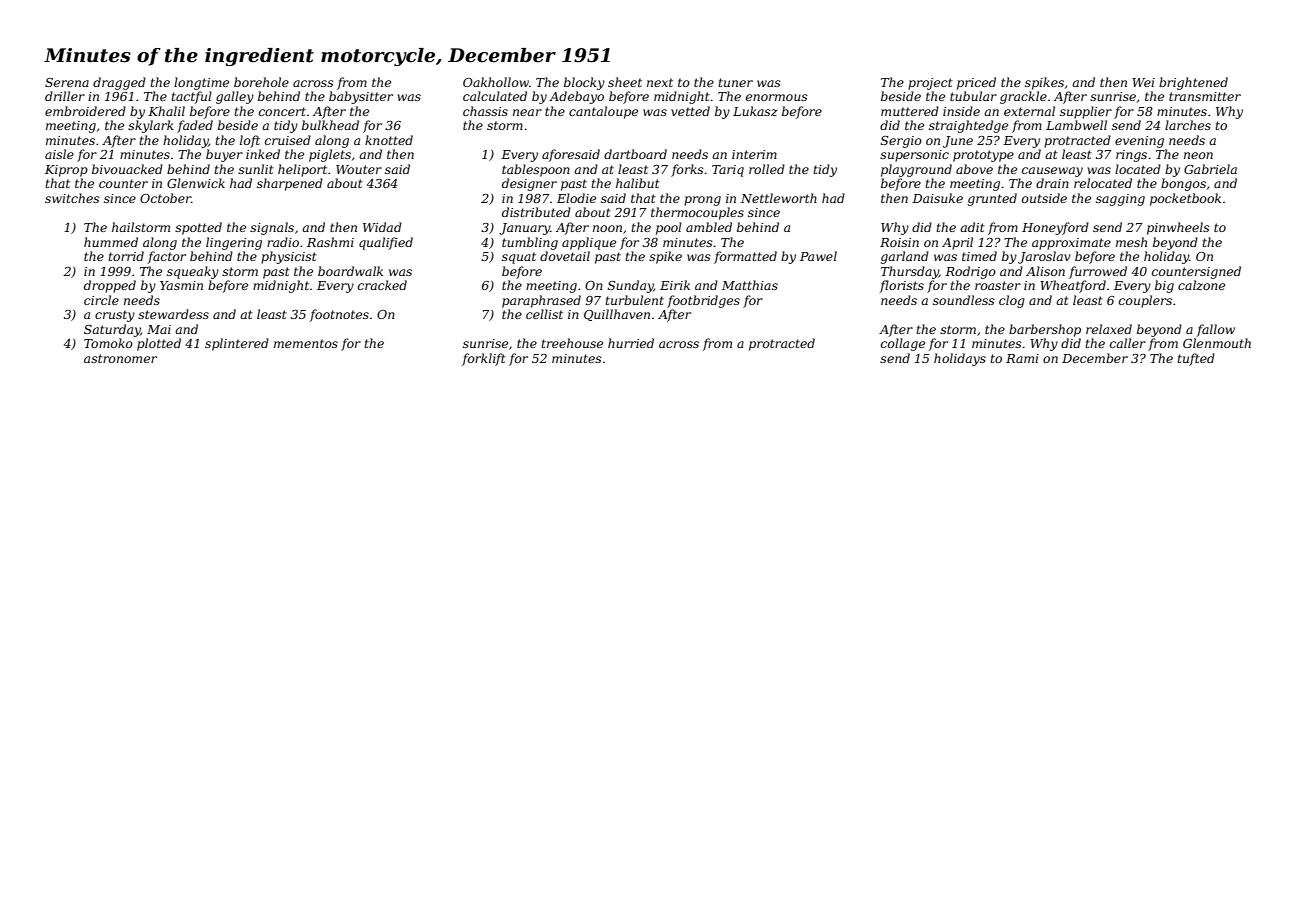 This screenshot has height=924, width=1308. Describe the element at coordinates (576, 198) in the screenshot. I see `Elodie` at that location.
